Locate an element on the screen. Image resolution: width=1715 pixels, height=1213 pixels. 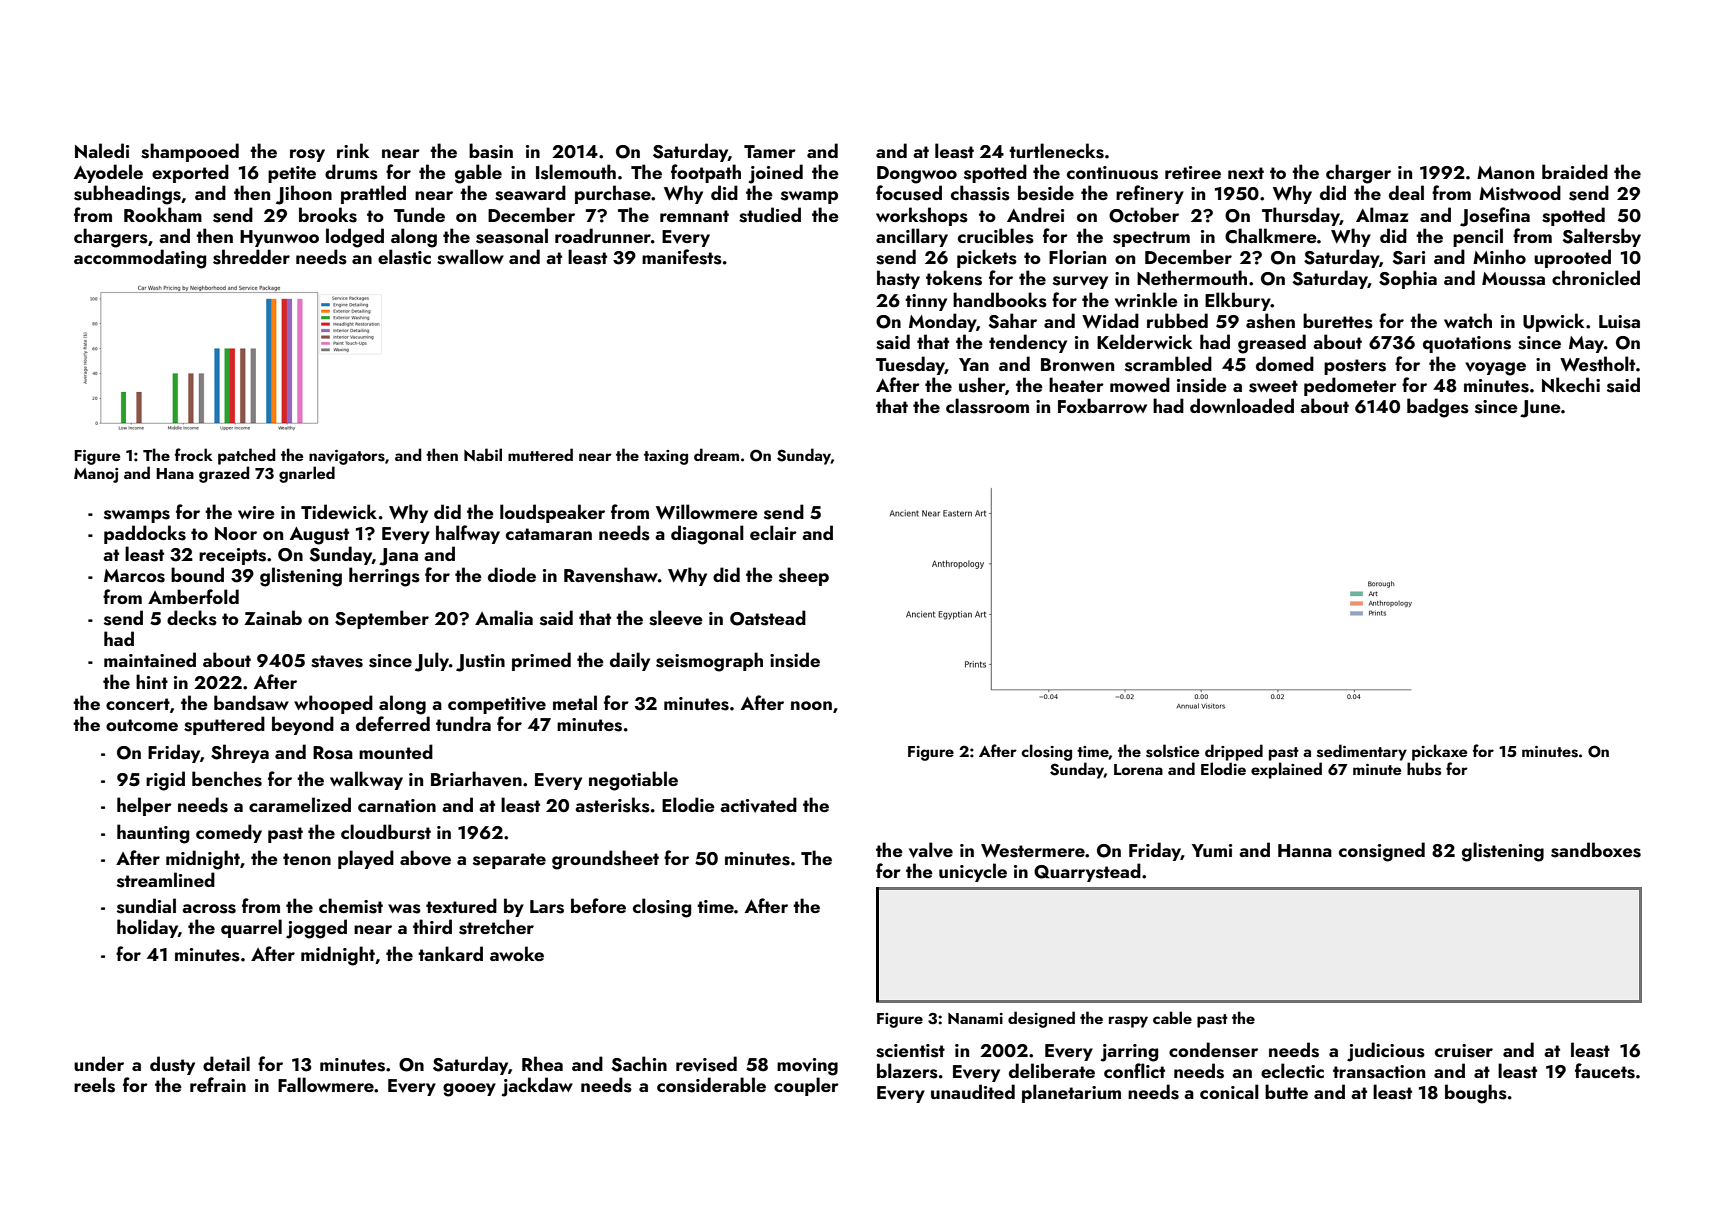
wire is located at coordinates (256, 512).
